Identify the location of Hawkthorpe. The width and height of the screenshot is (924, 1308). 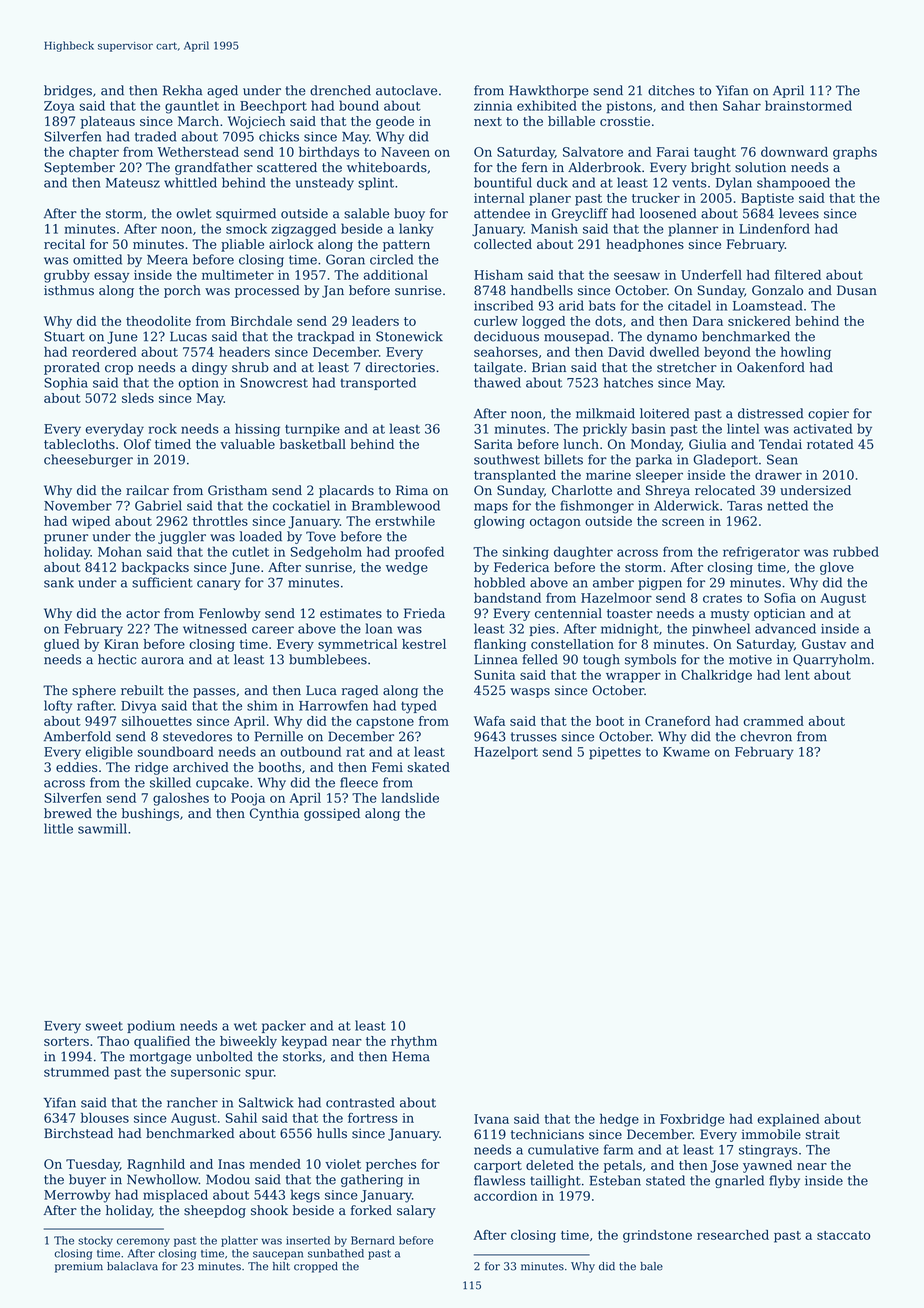
(549, 91).
